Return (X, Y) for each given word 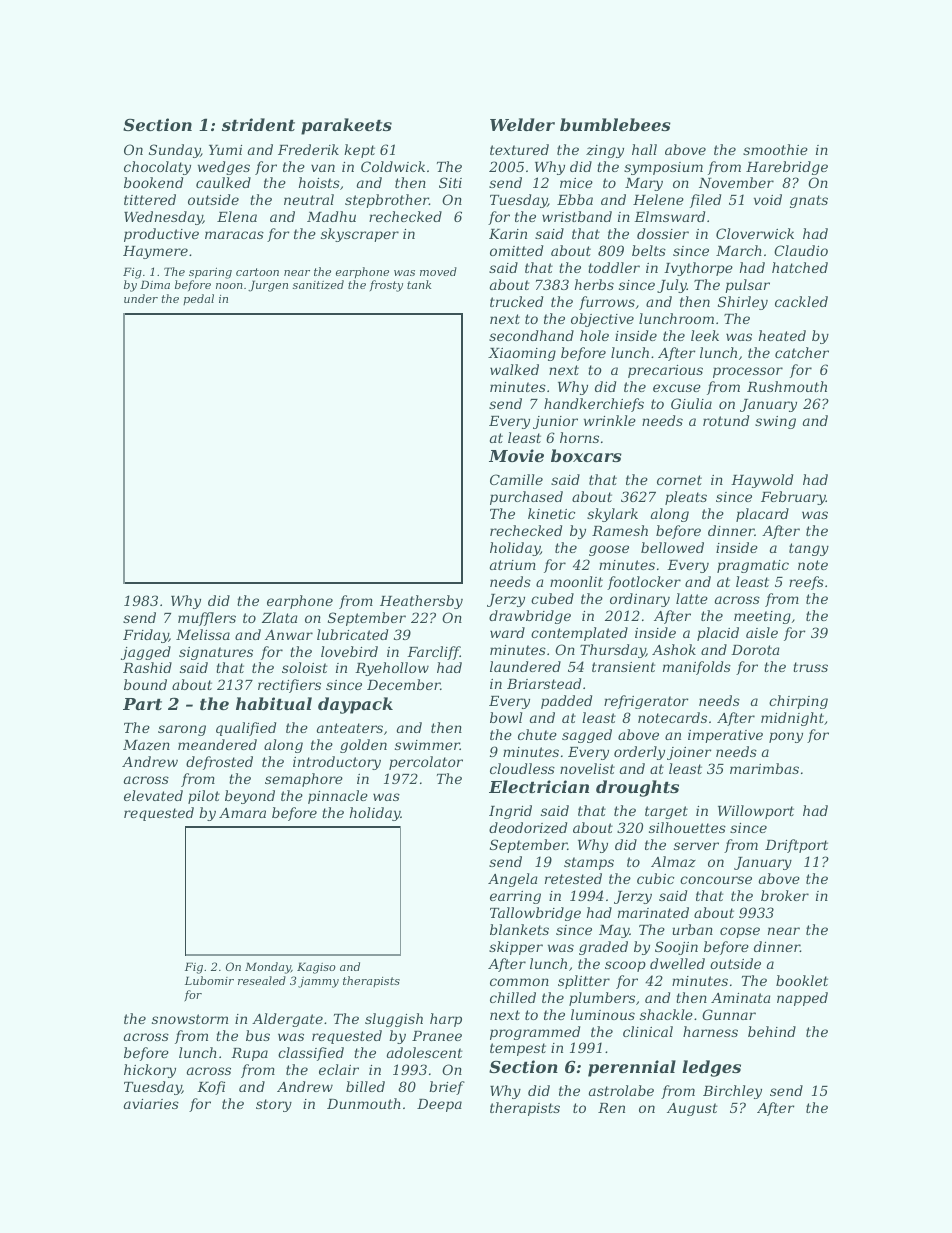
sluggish (394, 1020)
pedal (198, 299)
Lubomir (209, 980)
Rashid (147, 667)
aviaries (151, 1104)
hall (644, 149)
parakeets (346, 126)
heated (782, 335)
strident (258, 124)
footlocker (644, 583)
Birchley (732, 1092)
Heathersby (421, 602)
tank (419, 284)
